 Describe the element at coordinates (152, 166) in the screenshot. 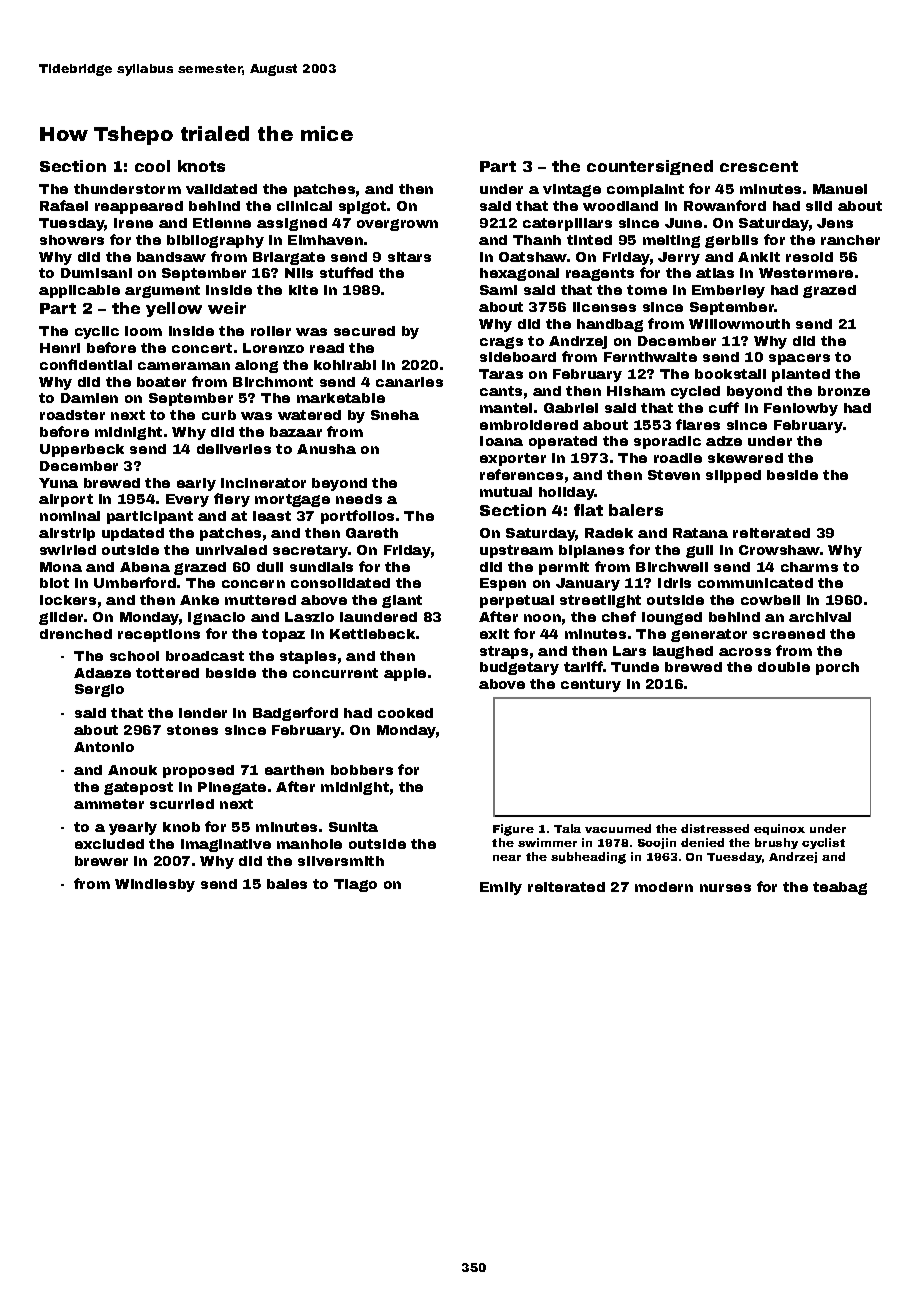

I see `cool` at that location.
